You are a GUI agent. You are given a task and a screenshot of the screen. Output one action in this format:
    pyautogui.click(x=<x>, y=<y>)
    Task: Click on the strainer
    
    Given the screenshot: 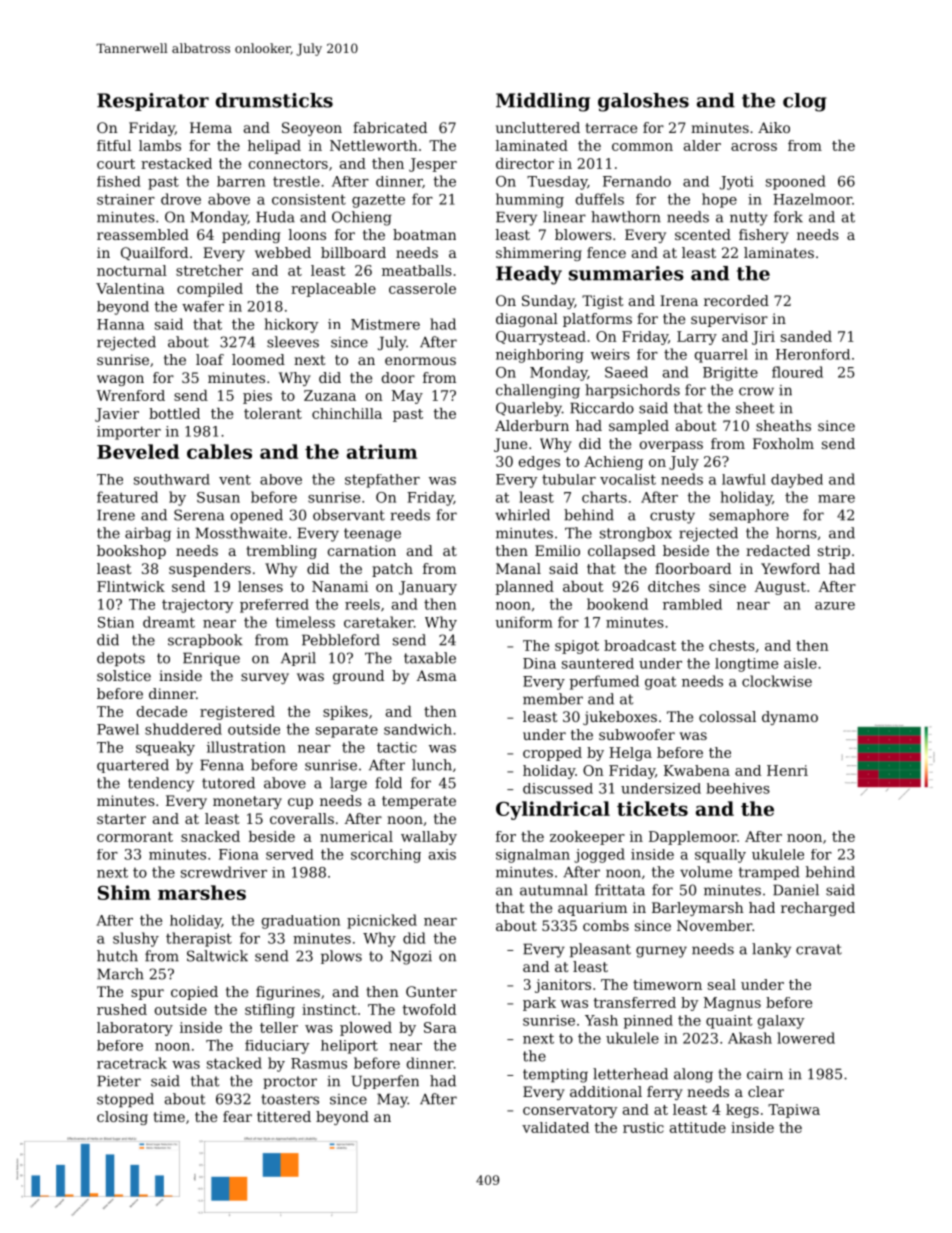 What is the action you would take?
    pyautogui.click(x=126, y=199)
